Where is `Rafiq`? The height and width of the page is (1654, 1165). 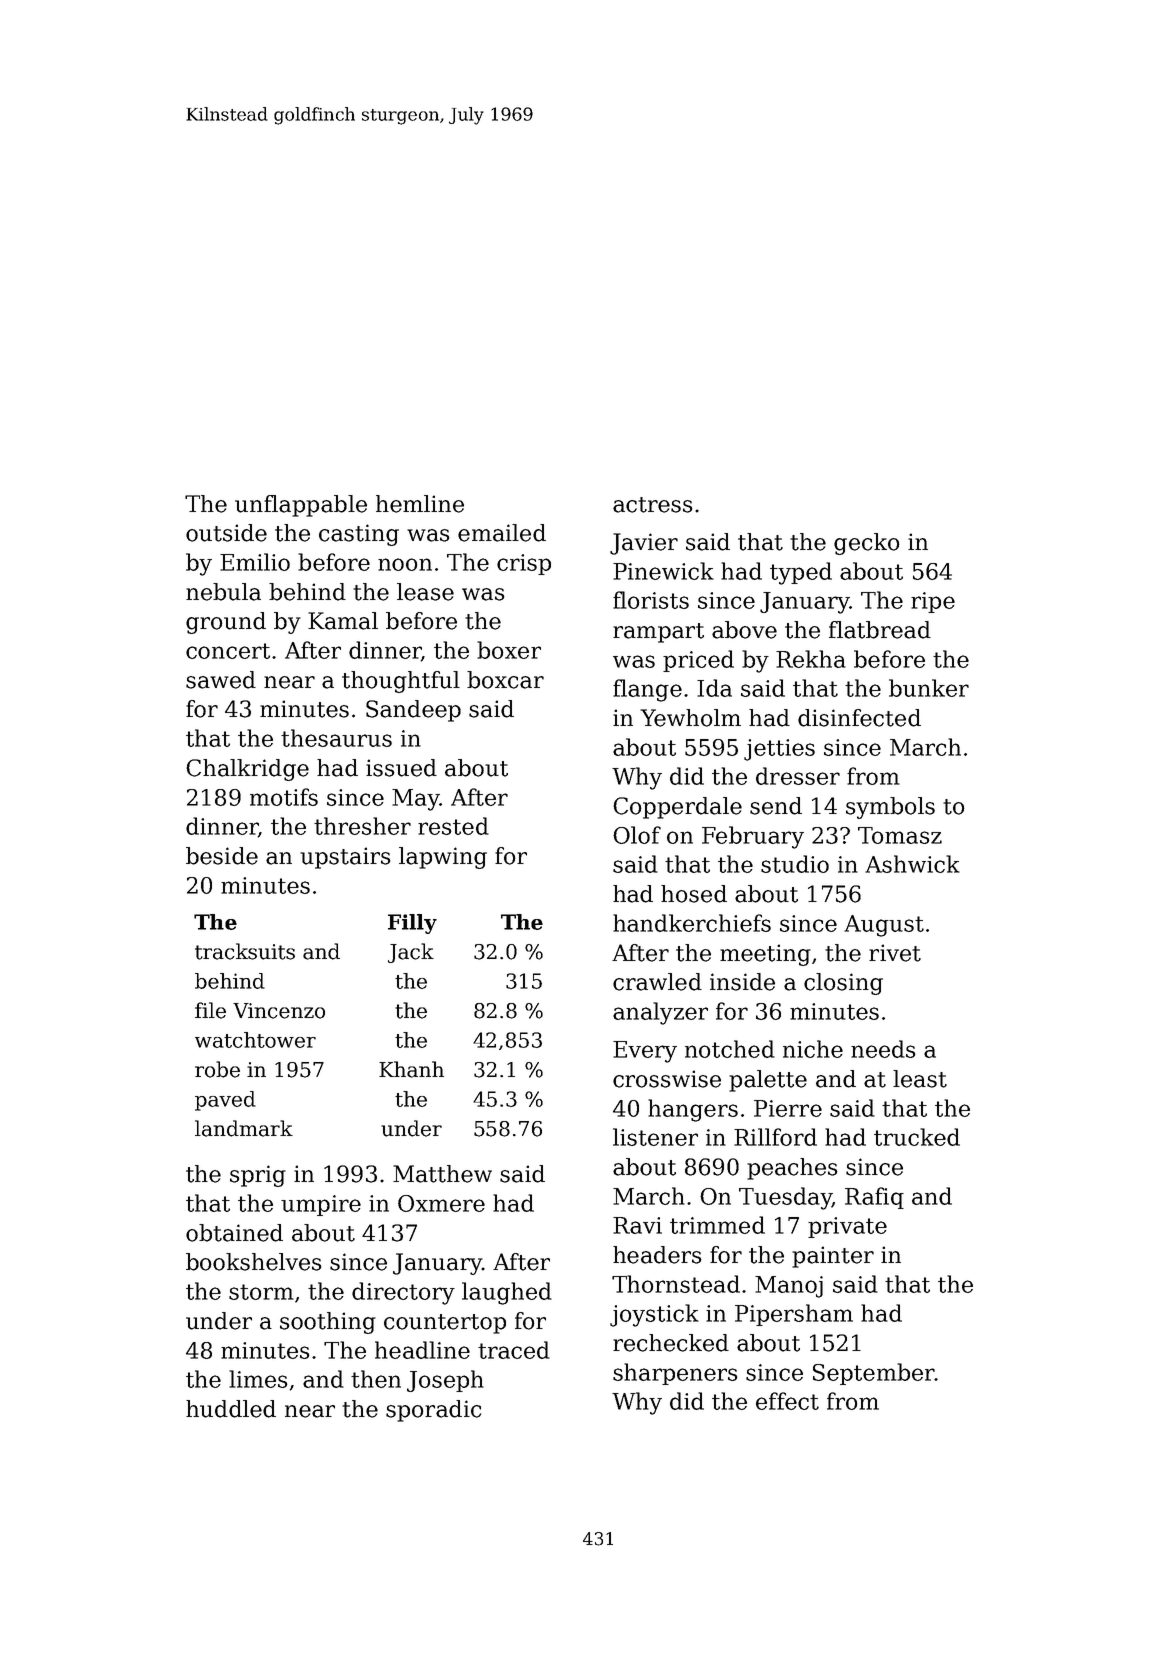
Rafiq is located at coordinates (874, 1198).
